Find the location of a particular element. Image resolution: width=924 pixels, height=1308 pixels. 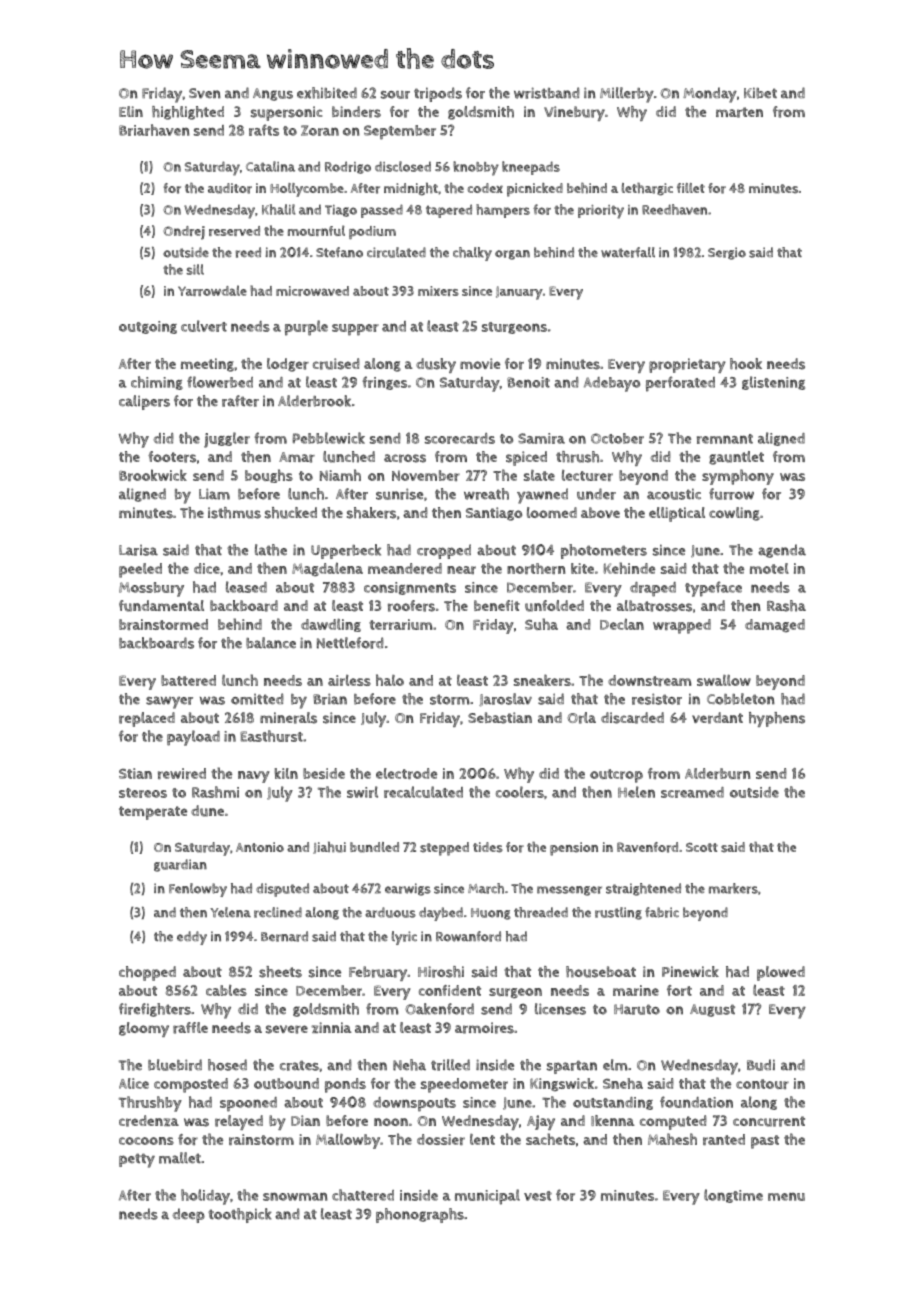

surgeon is located at coordinates (515, 993).
